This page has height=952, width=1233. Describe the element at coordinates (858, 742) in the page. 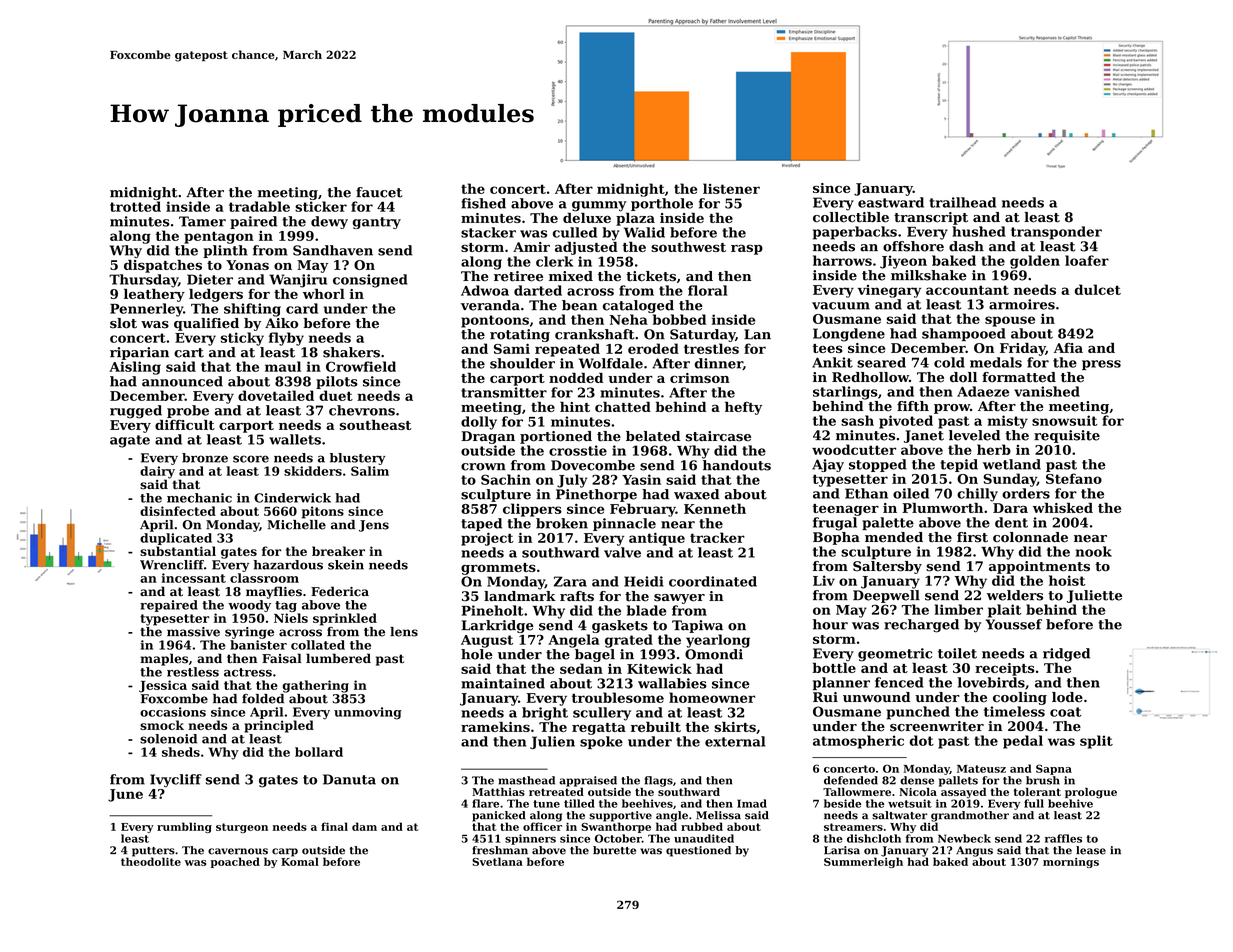

I see `atmospheric` at that location.
